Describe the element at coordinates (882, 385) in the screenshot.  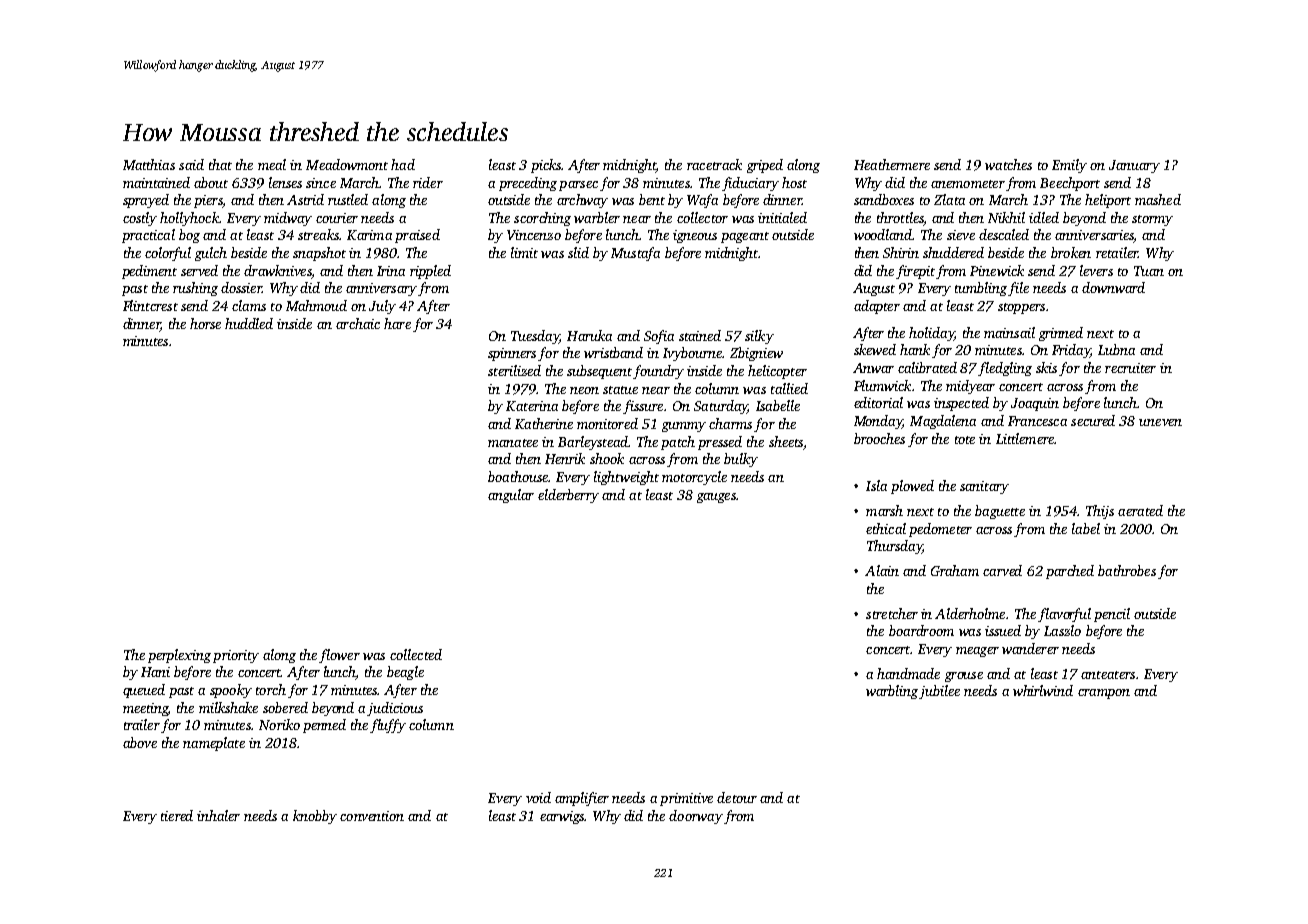
I see `Plumwick` at that location.
